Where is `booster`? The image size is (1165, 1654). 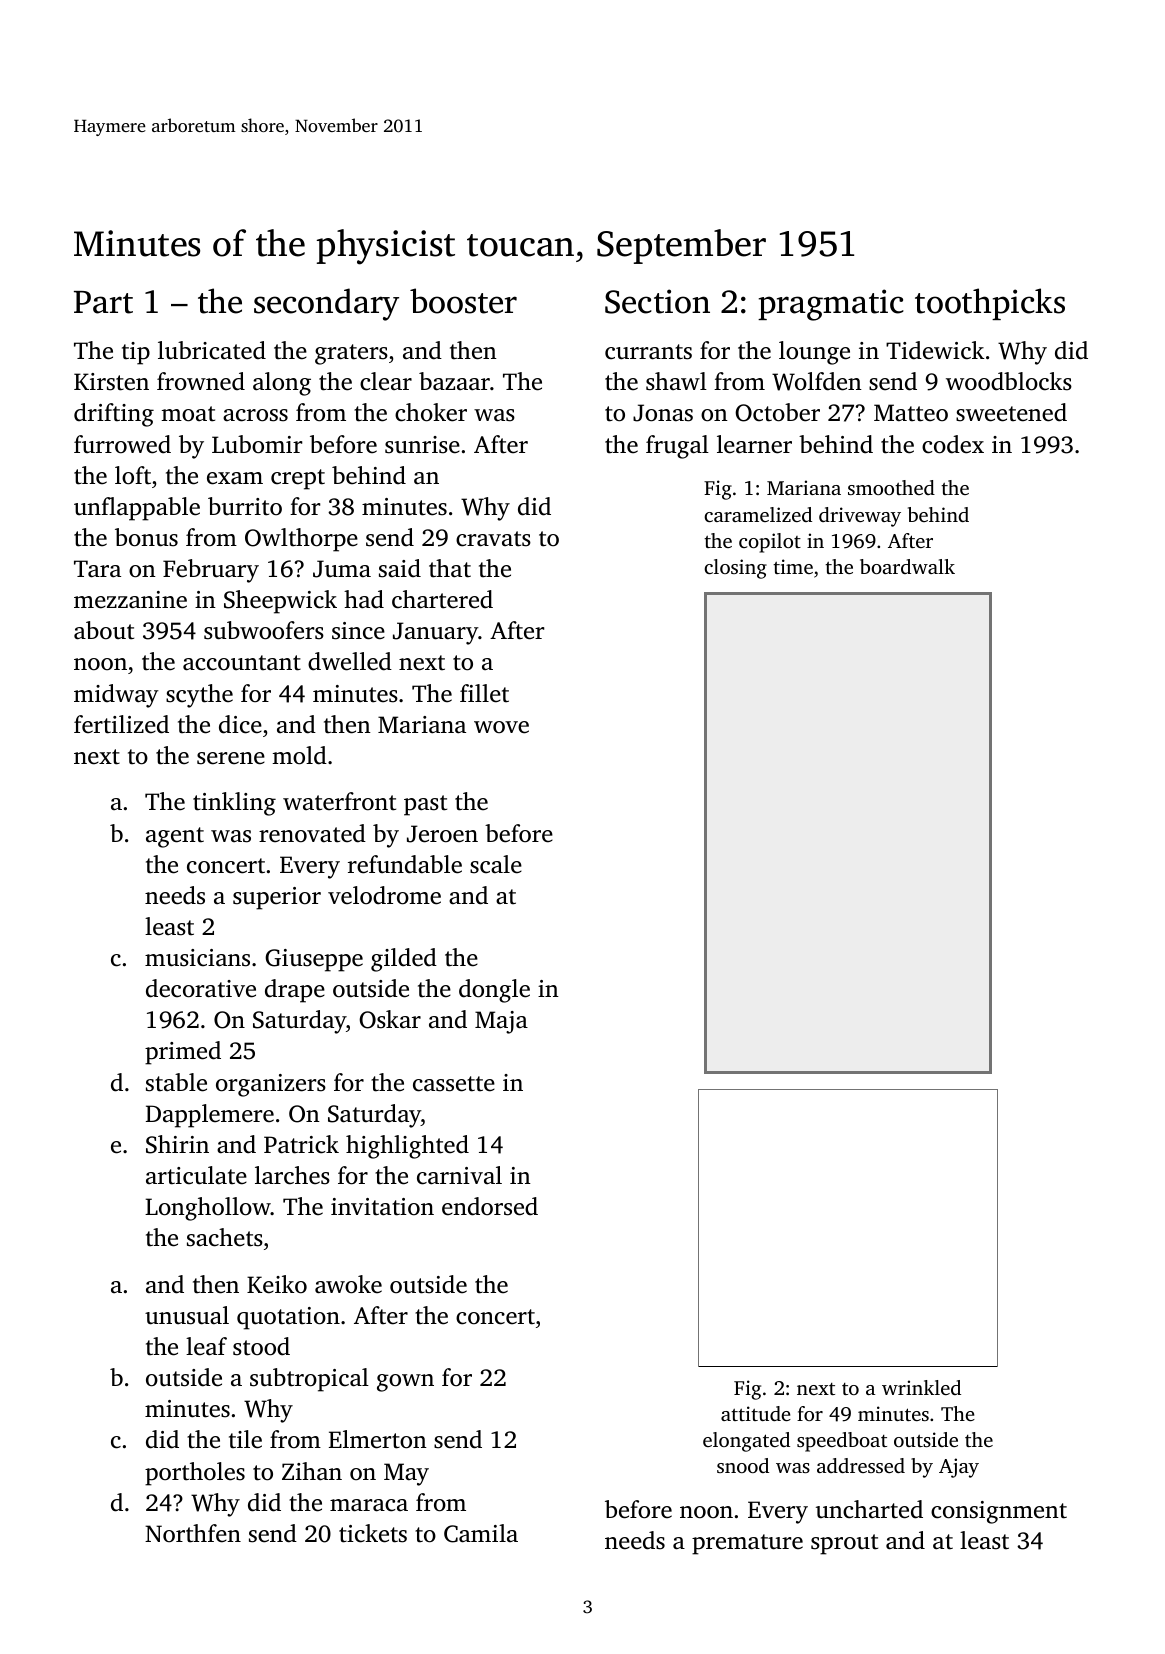 booster is located at coordinates (463, 301).
